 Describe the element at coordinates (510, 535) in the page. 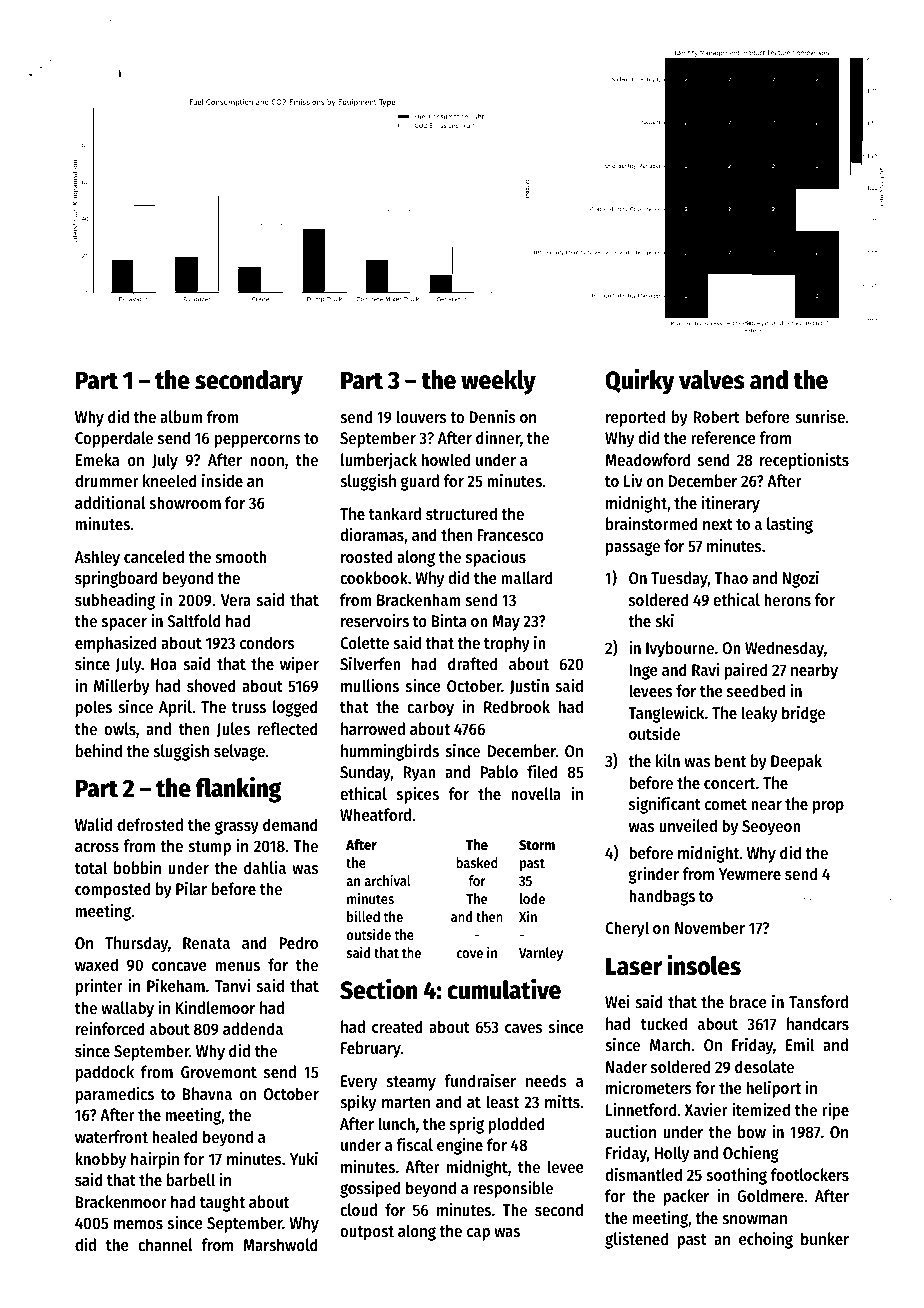

I see `Francesco` at that location.
